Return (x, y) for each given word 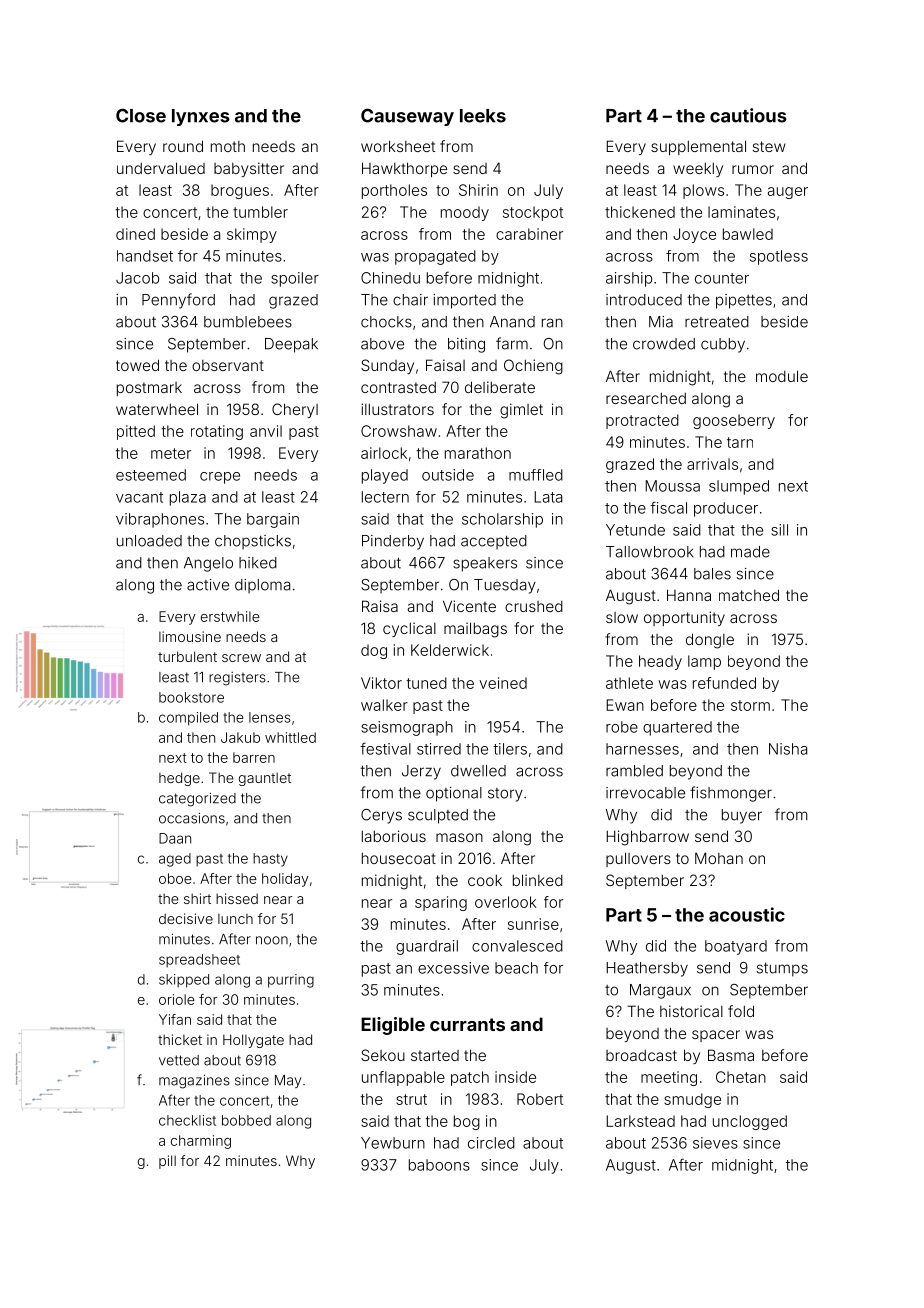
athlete (629, 683)
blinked (538, 880)
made (750, 552)
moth (228, 146)
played (385, 476)
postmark (149, 389)
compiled (188, 719)
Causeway (407, 117)
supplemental (698, 147)
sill (779, 530)
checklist (187, 1120)
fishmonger (731, 794)
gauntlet (265, 779)
